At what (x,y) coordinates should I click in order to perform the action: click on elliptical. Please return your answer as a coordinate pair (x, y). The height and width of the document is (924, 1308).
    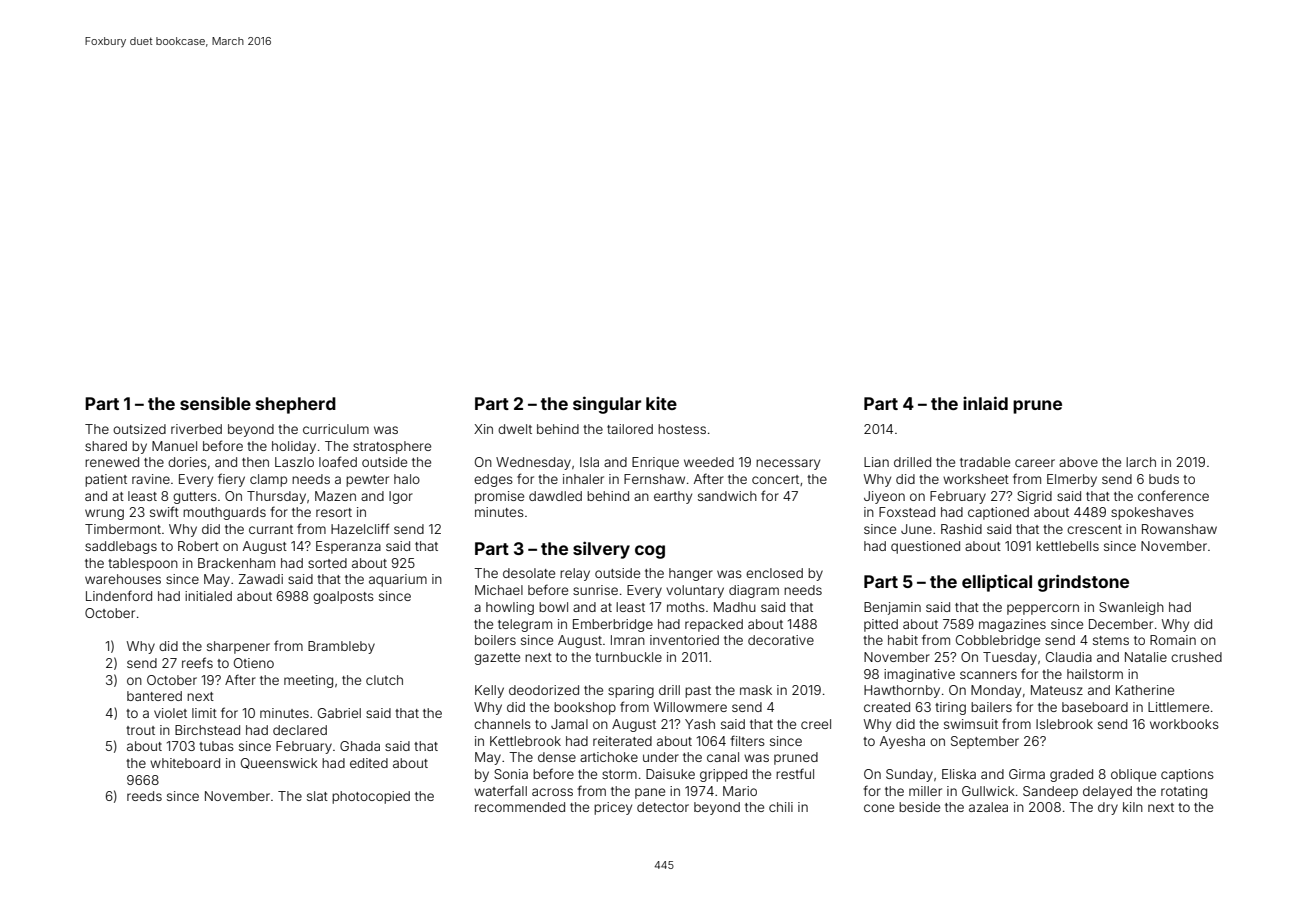
    Looking at the image, I should click on (997, 583).
